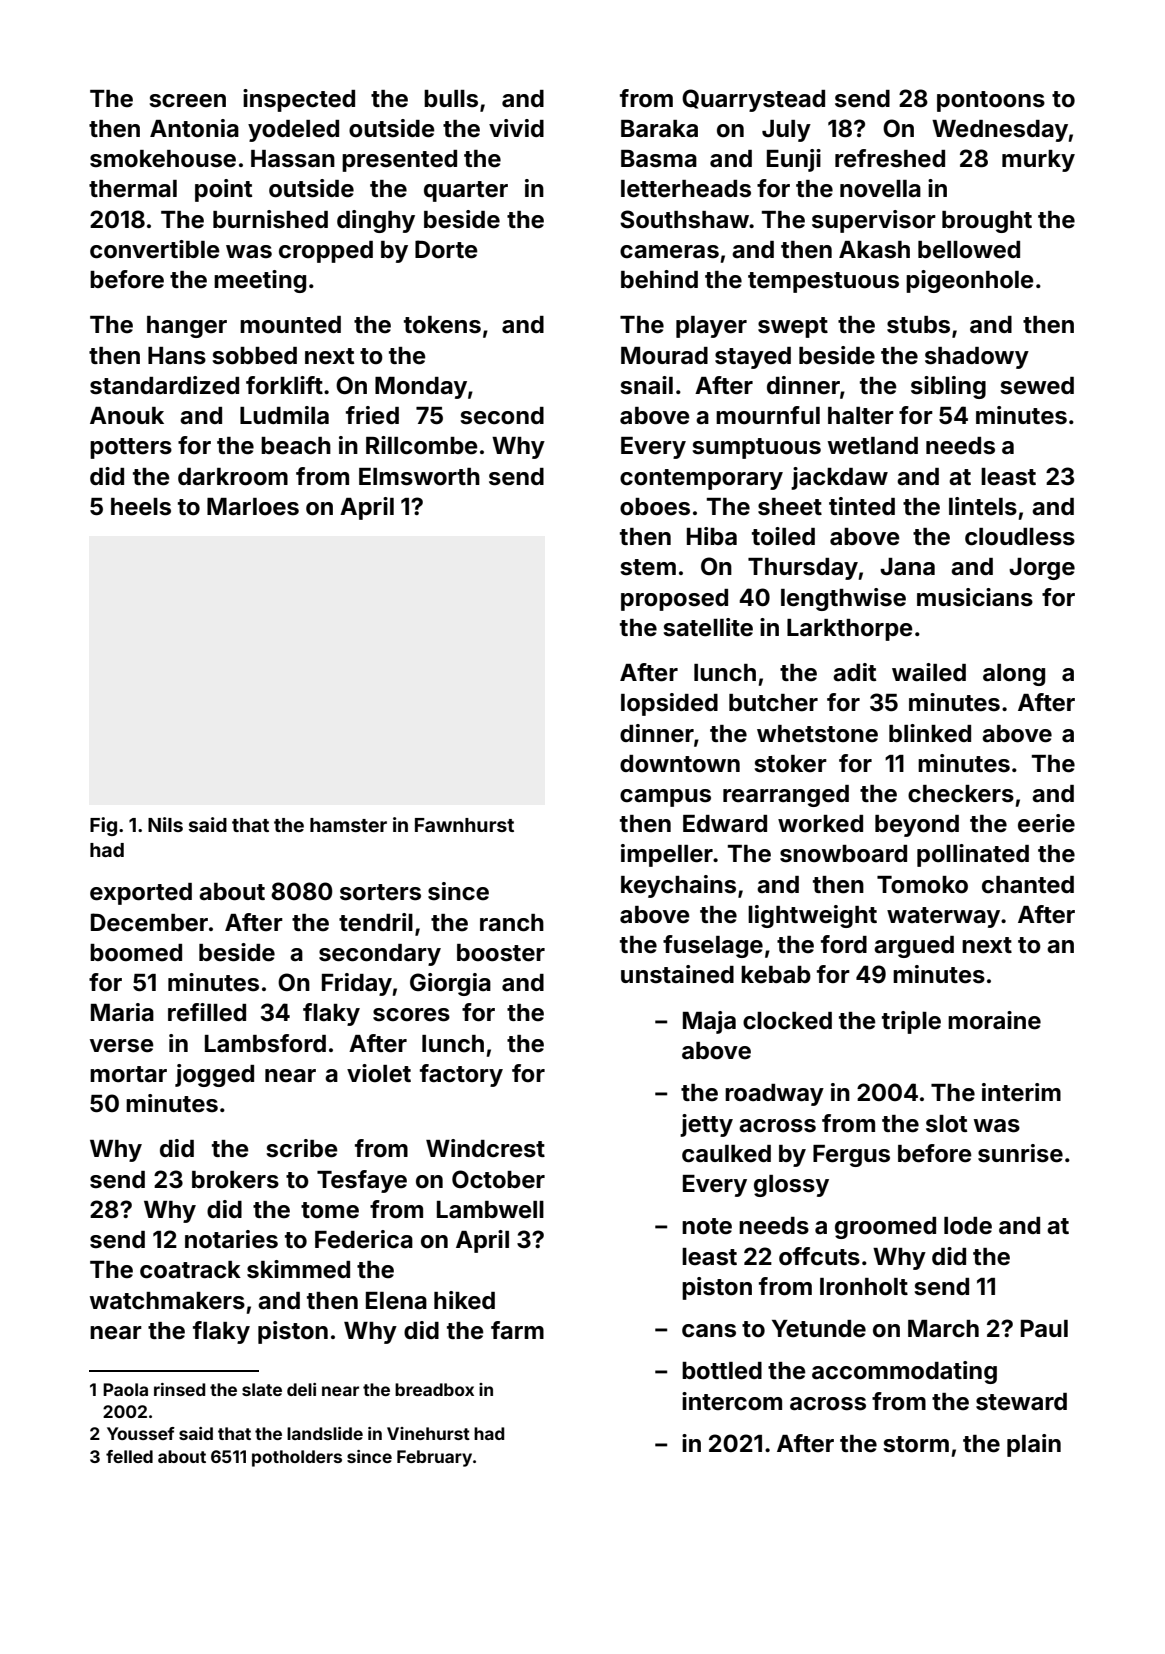 Image resolution: width=1165 pixels, height=1654 pixels. What do you see at coordinates (707, 1226) in the screenshot?
I see `note` at bounding box center [707, 1226].
